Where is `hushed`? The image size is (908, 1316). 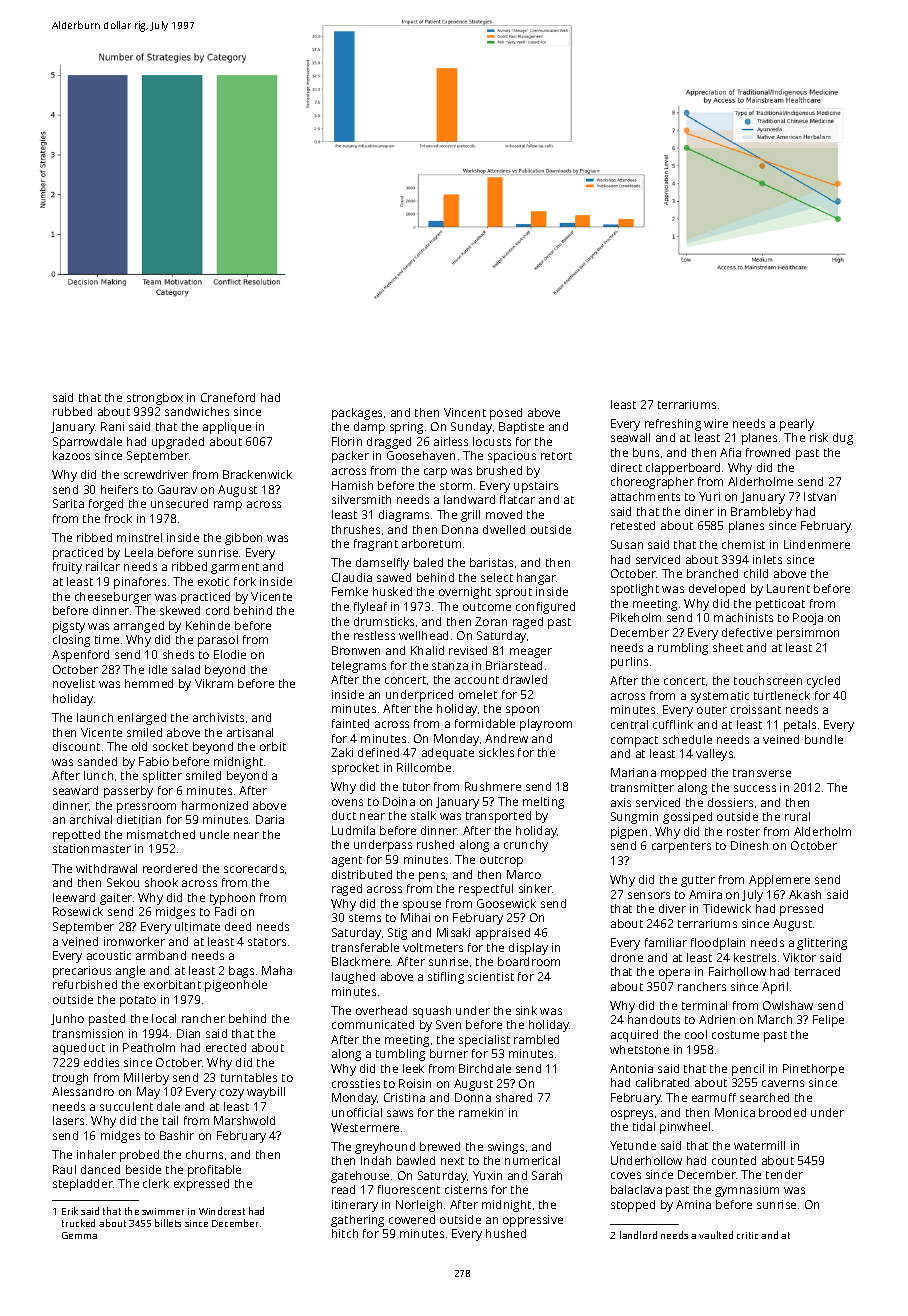
hushed is located at coordinates (506, 1233).
